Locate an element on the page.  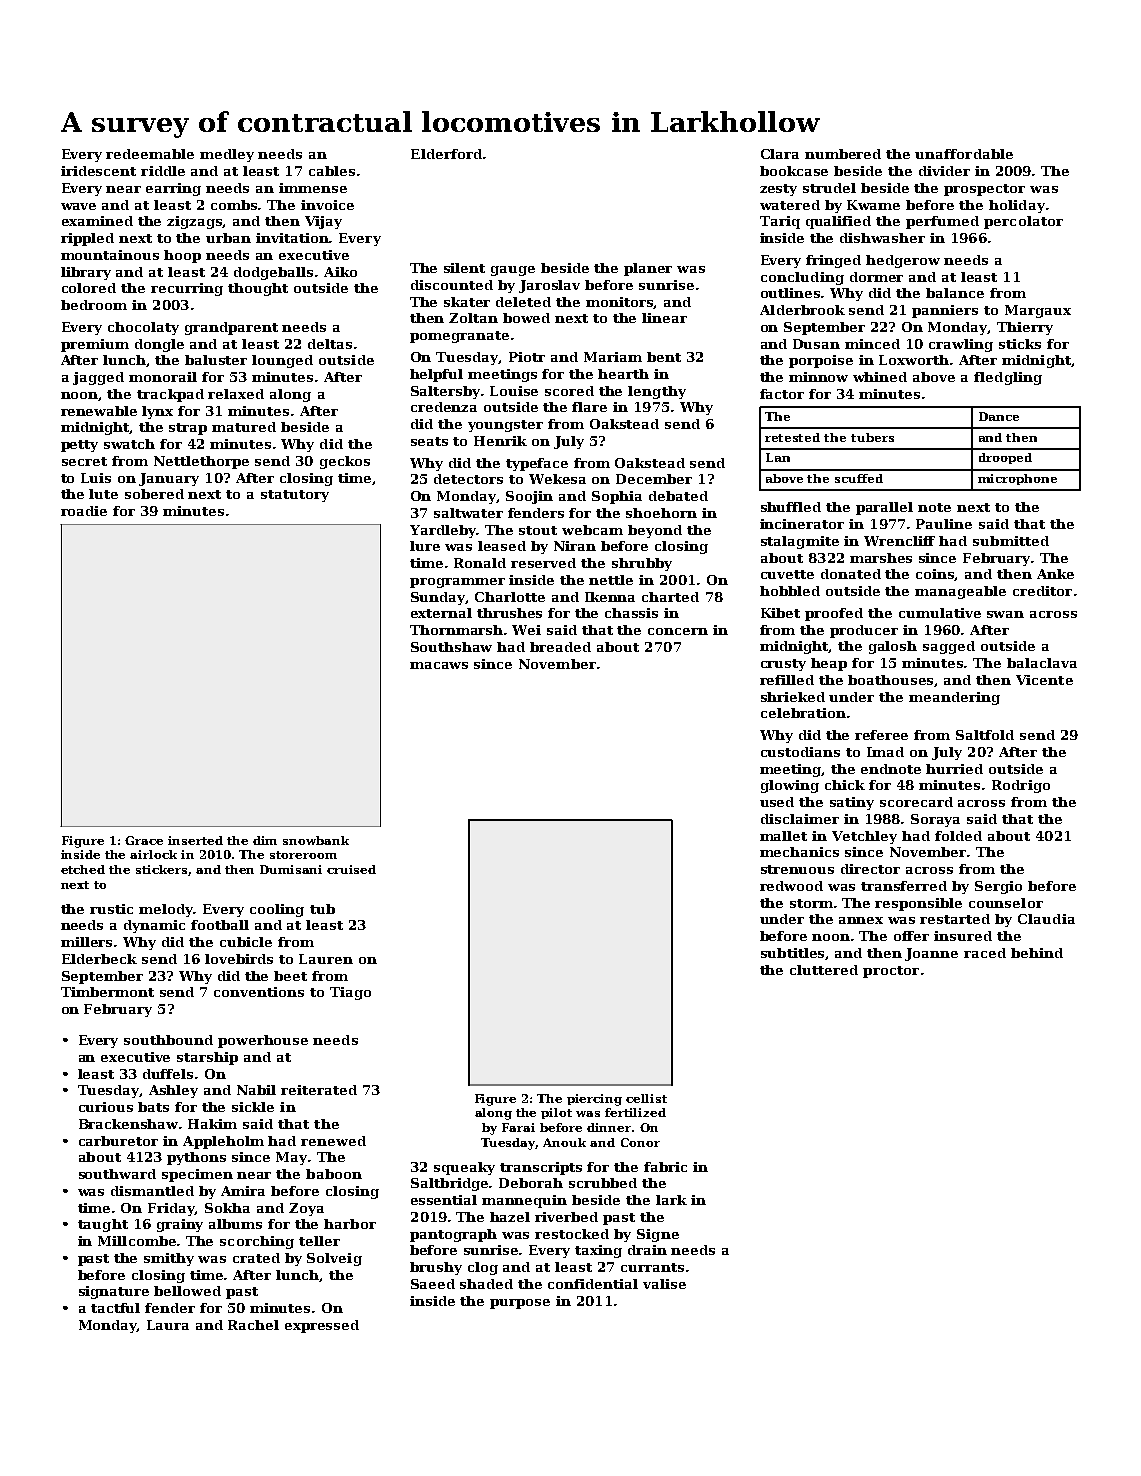
unaffordable is located at coordinates (964, 154).
